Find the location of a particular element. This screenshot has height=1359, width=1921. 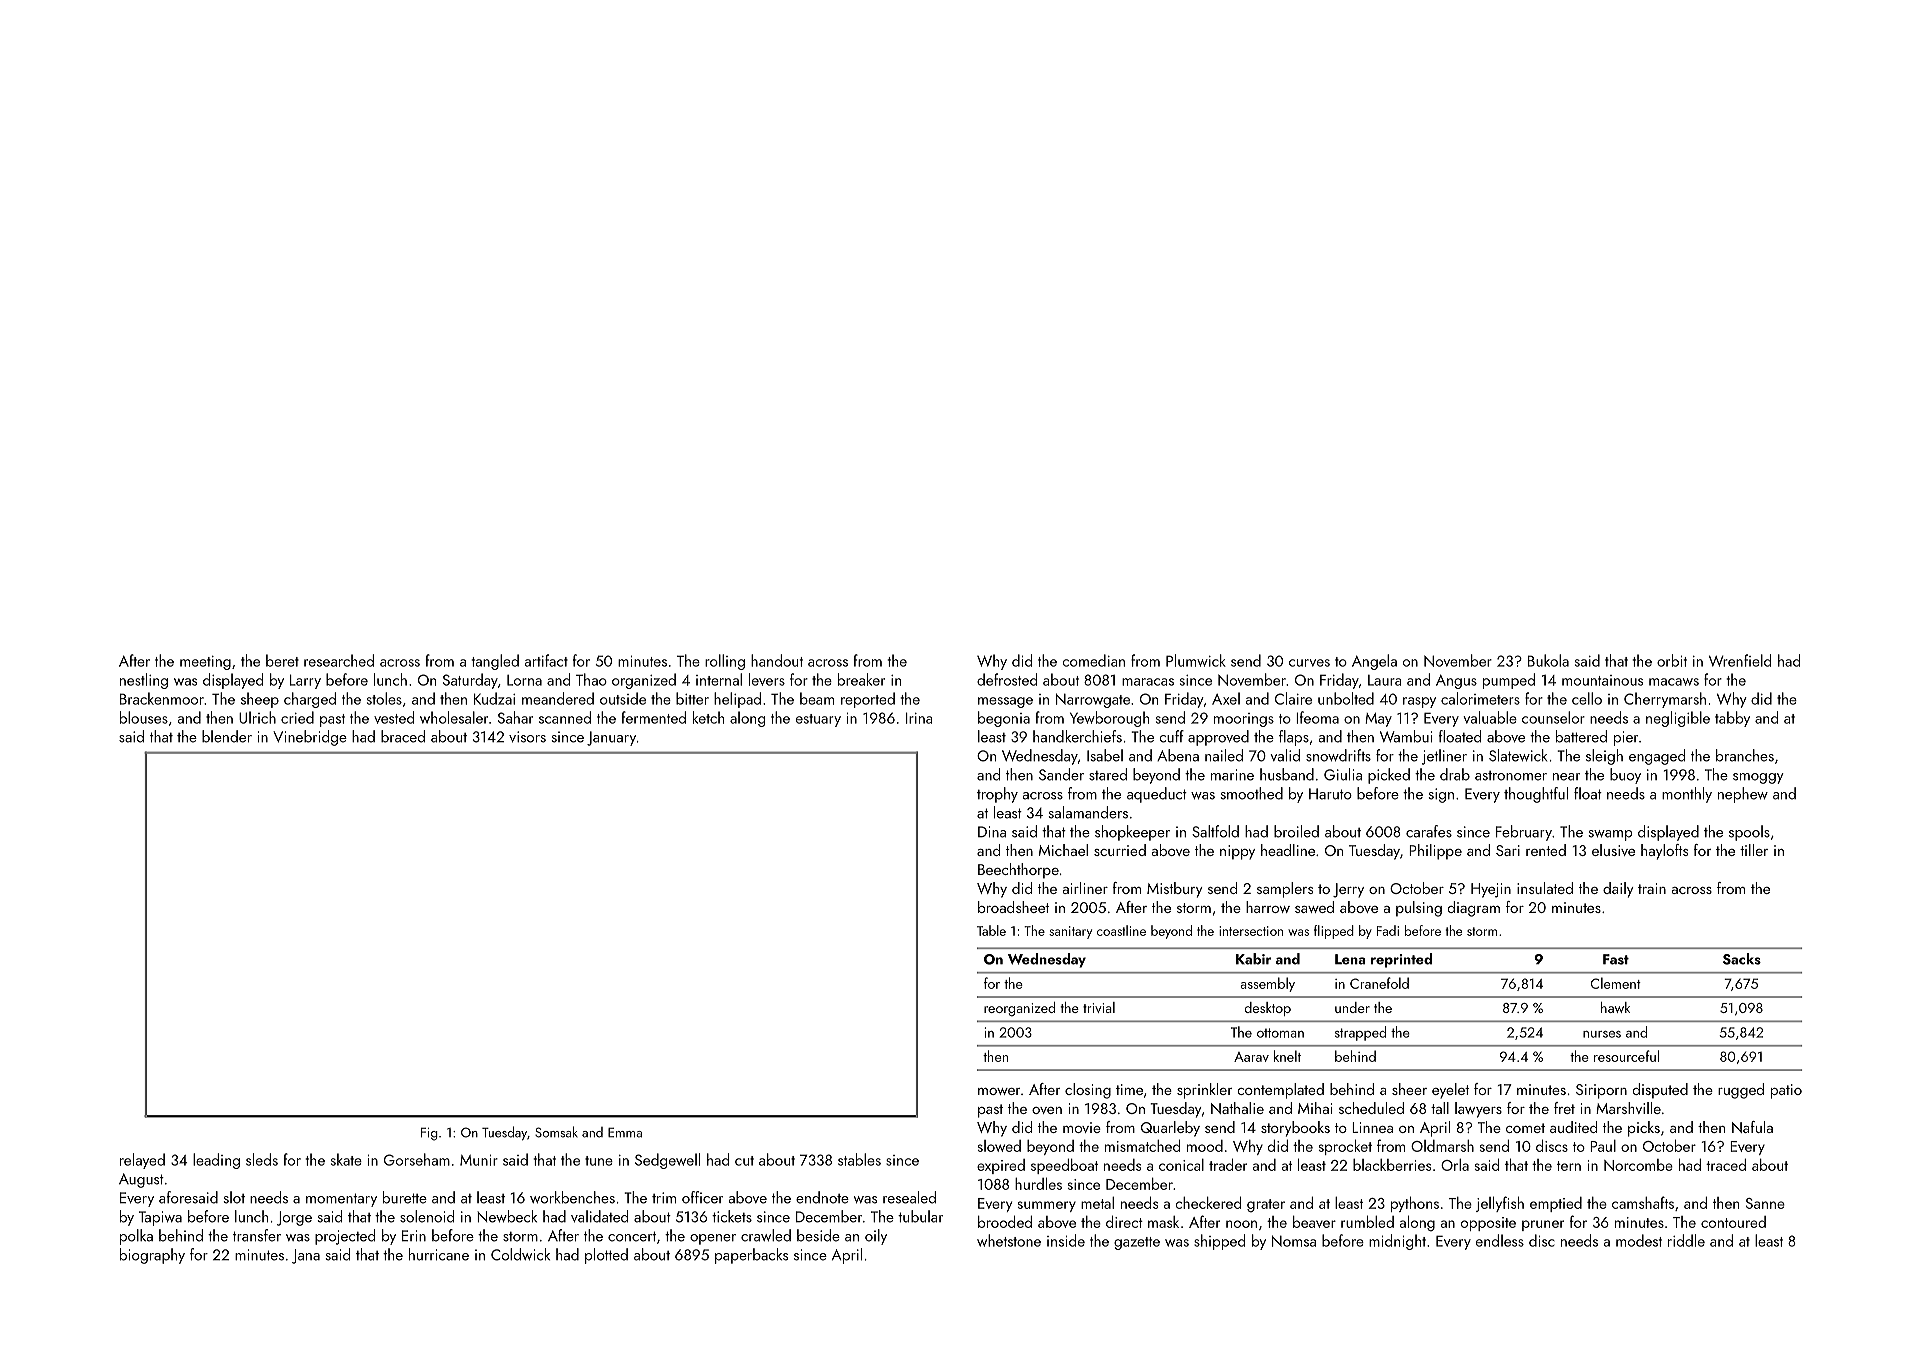

blender is located at coordinates (227, 736).
